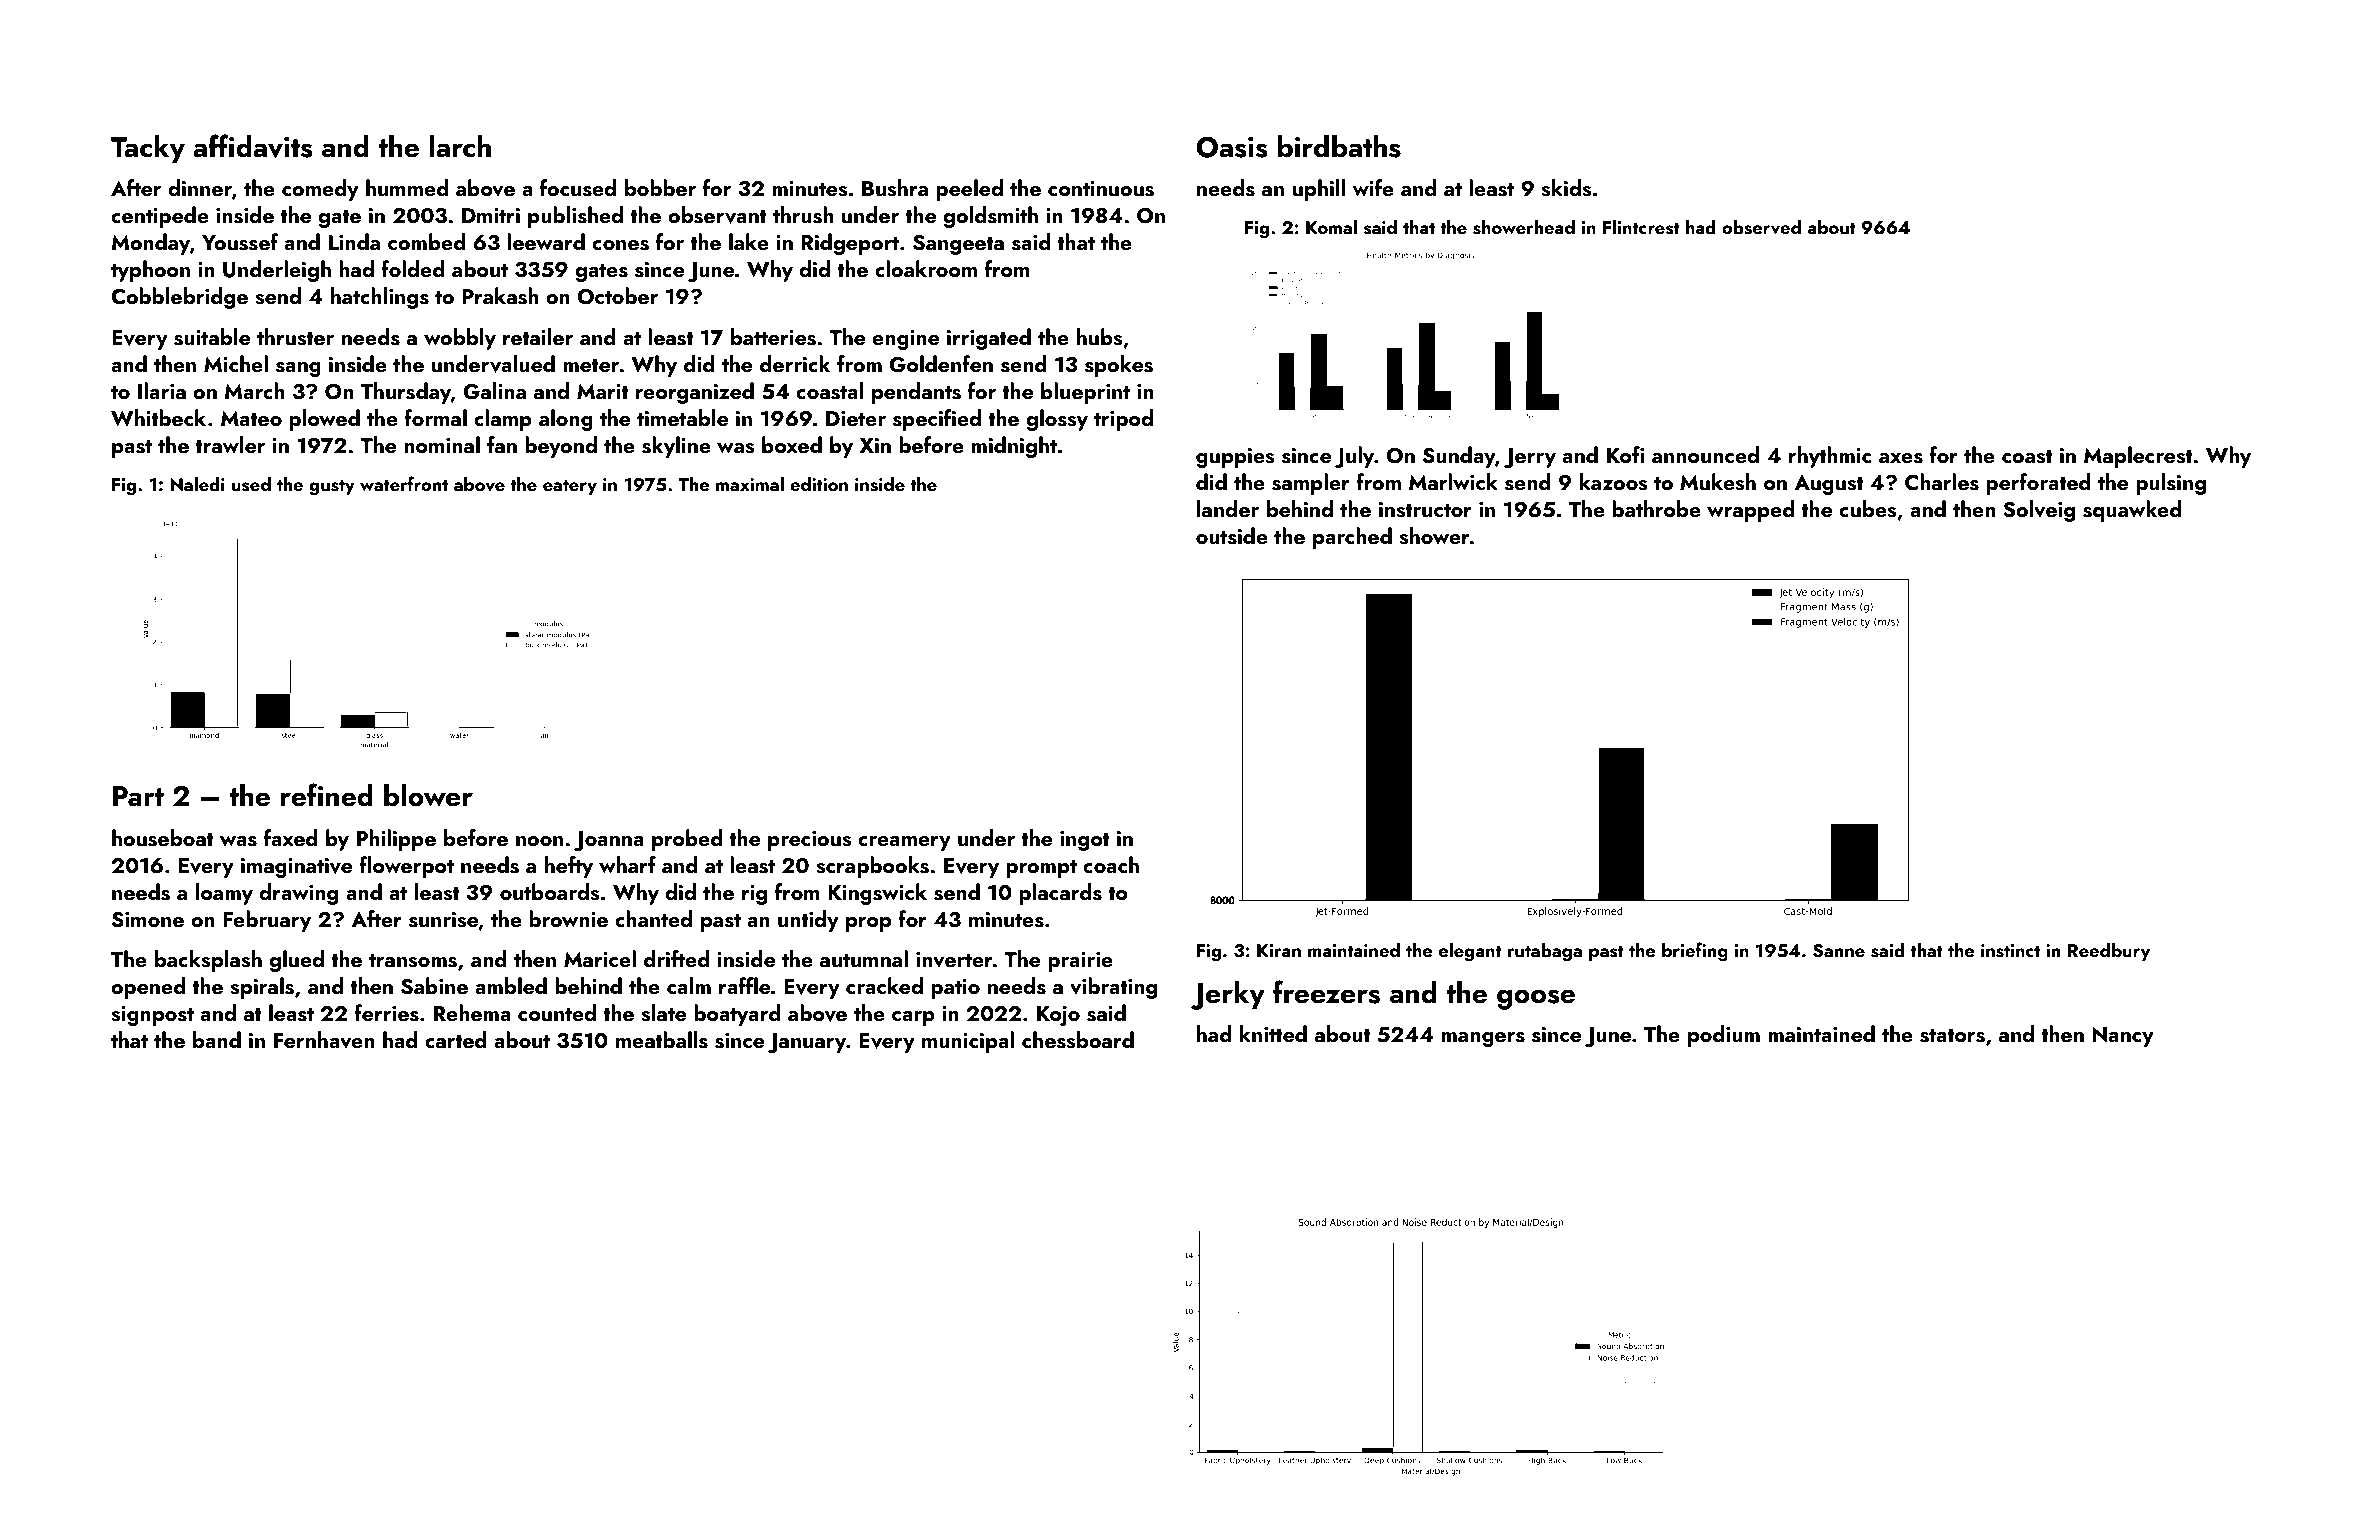 This screenshot has width=2365, height=1531. What do you see at coordinates (240, 242) in the screenshot?
I see `Youssef` at bounding box center [240, 242].
